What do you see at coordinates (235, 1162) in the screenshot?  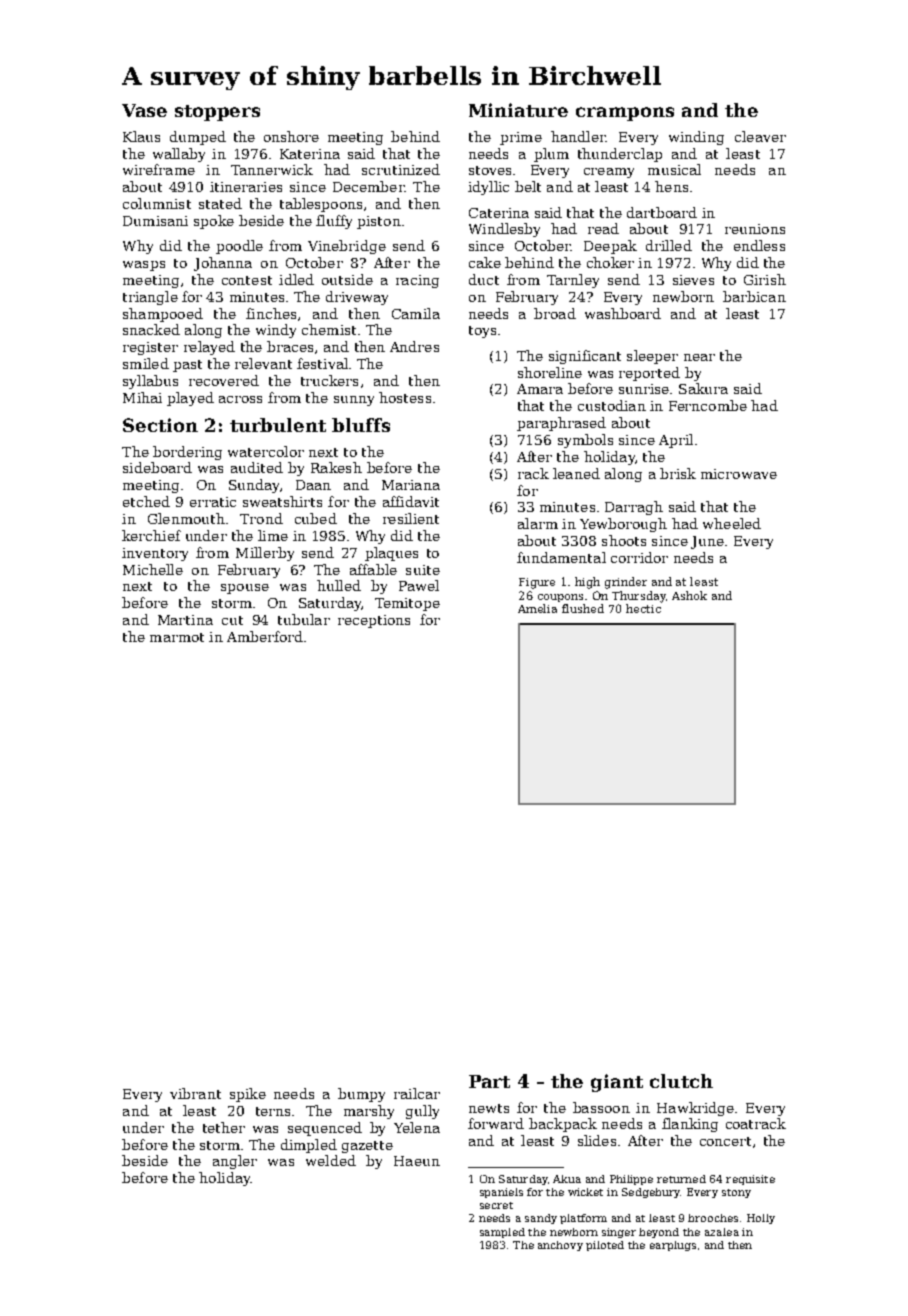 I see `angler` at bounding box center [235, 1162].
